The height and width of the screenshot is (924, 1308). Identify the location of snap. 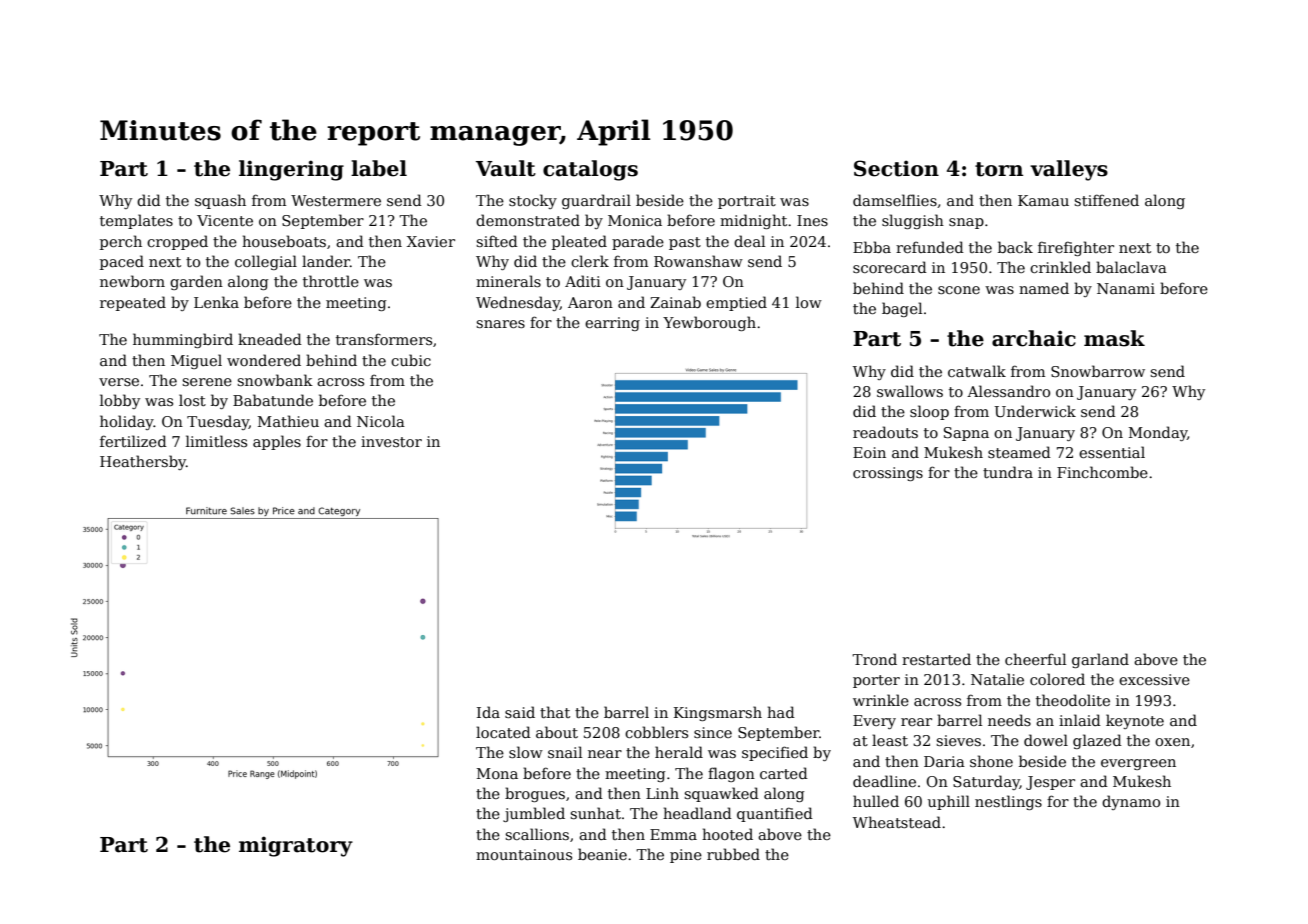
(966, 223).
